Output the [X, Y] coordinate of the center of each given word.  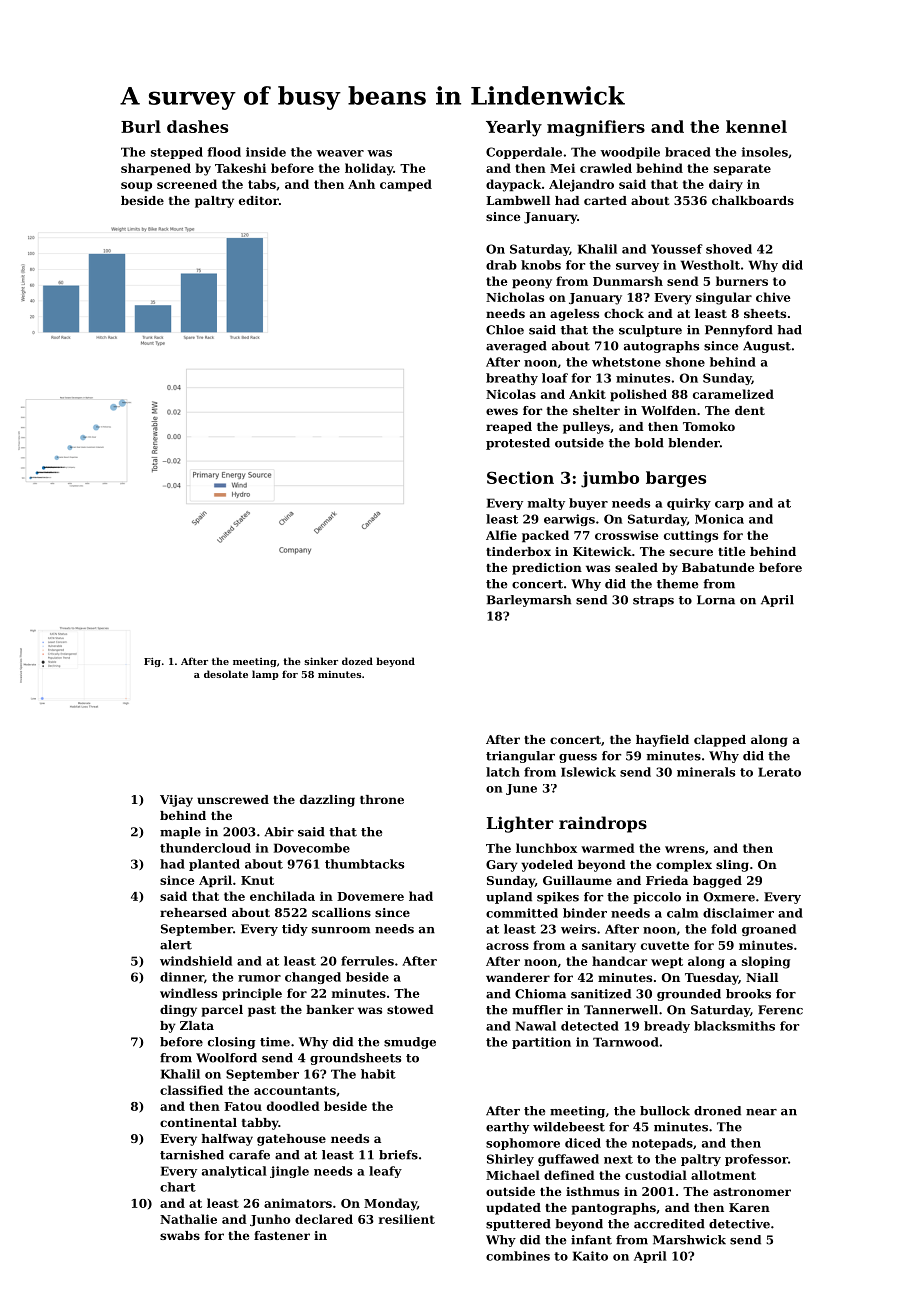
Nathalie [188, 1219]
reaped [509, 428]
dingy [178, 1011]
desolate [226, 674]
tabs [262, 184]
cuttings [691, 536]
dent [750, 410]
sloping [766, 962]
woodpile [630, 153]
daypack [513, 185]
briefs [398, 1155]
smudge [410, 1043]
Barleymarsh [529, 601]
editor [259, 200]
